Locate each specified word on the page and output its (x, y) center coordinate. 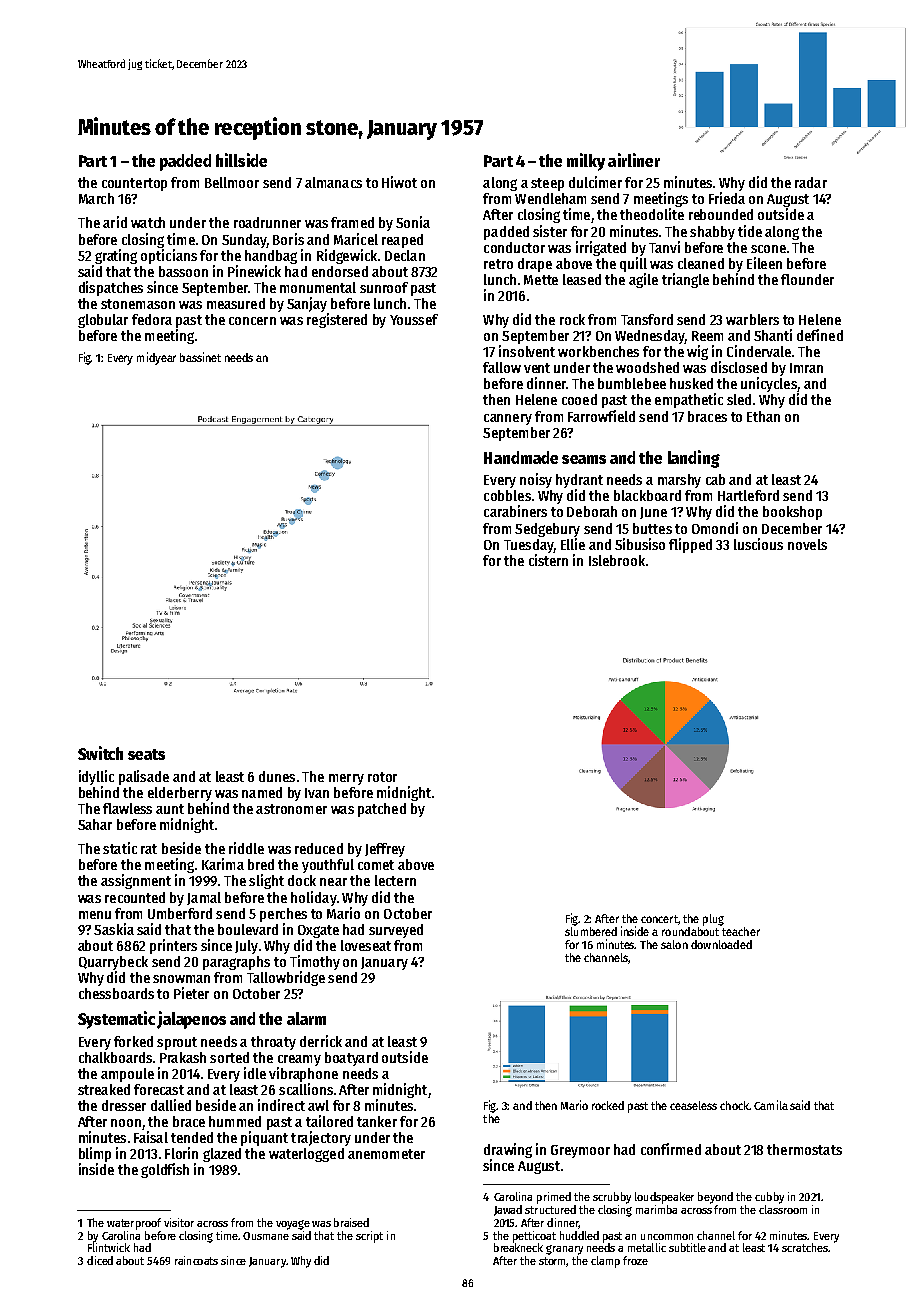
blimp (95, 1154)
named (262, 792)
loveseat (366, 945)
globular (103, 321)
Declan (405, 255)
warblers (752, 319)
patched (382, 810)
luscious (758, 544)
